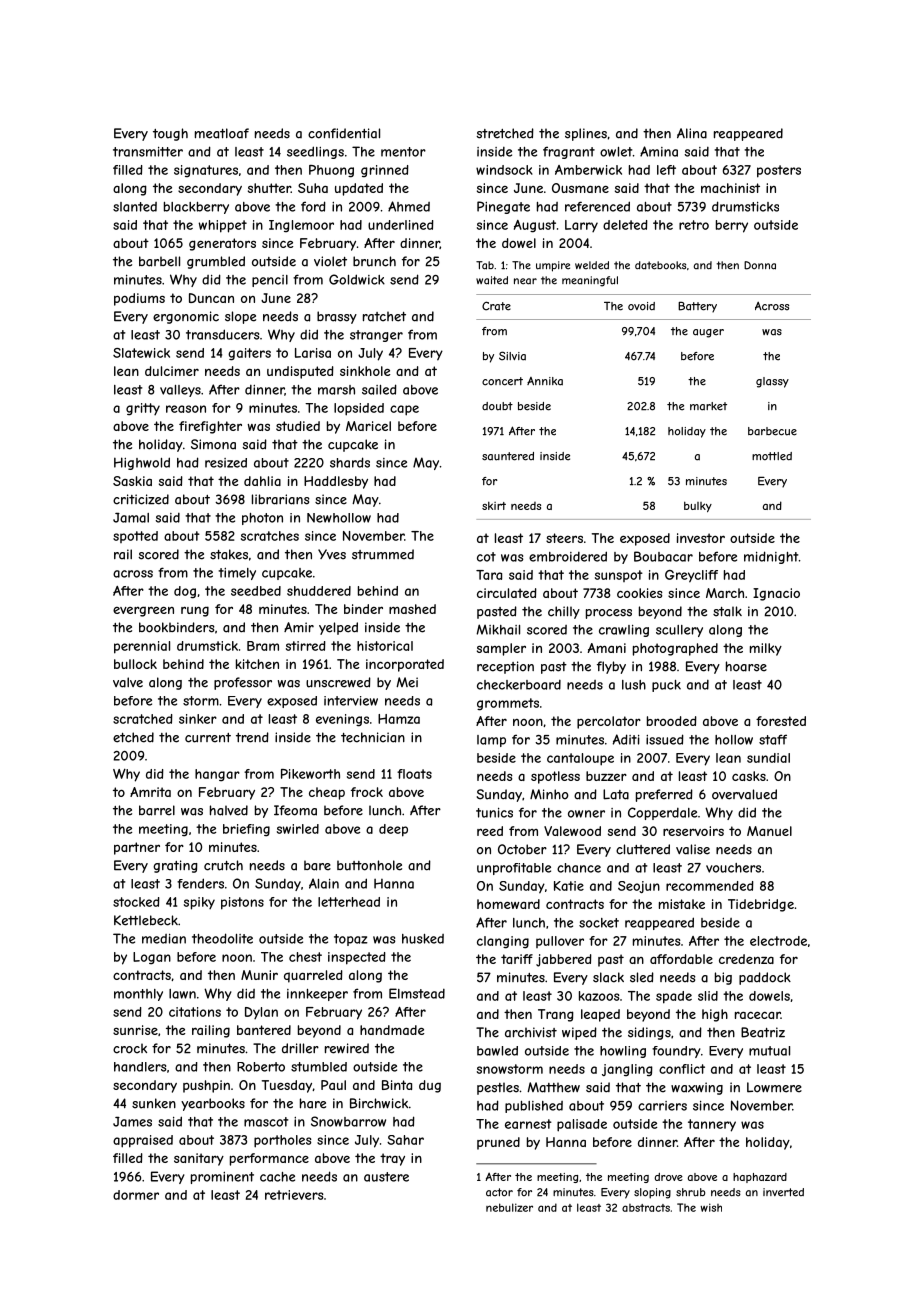 This screenshot has width=924, height=1308. What do you see at coordinates (549, 794) in the screenshot?
I see `Minho` at bounding box center [549, 794].
